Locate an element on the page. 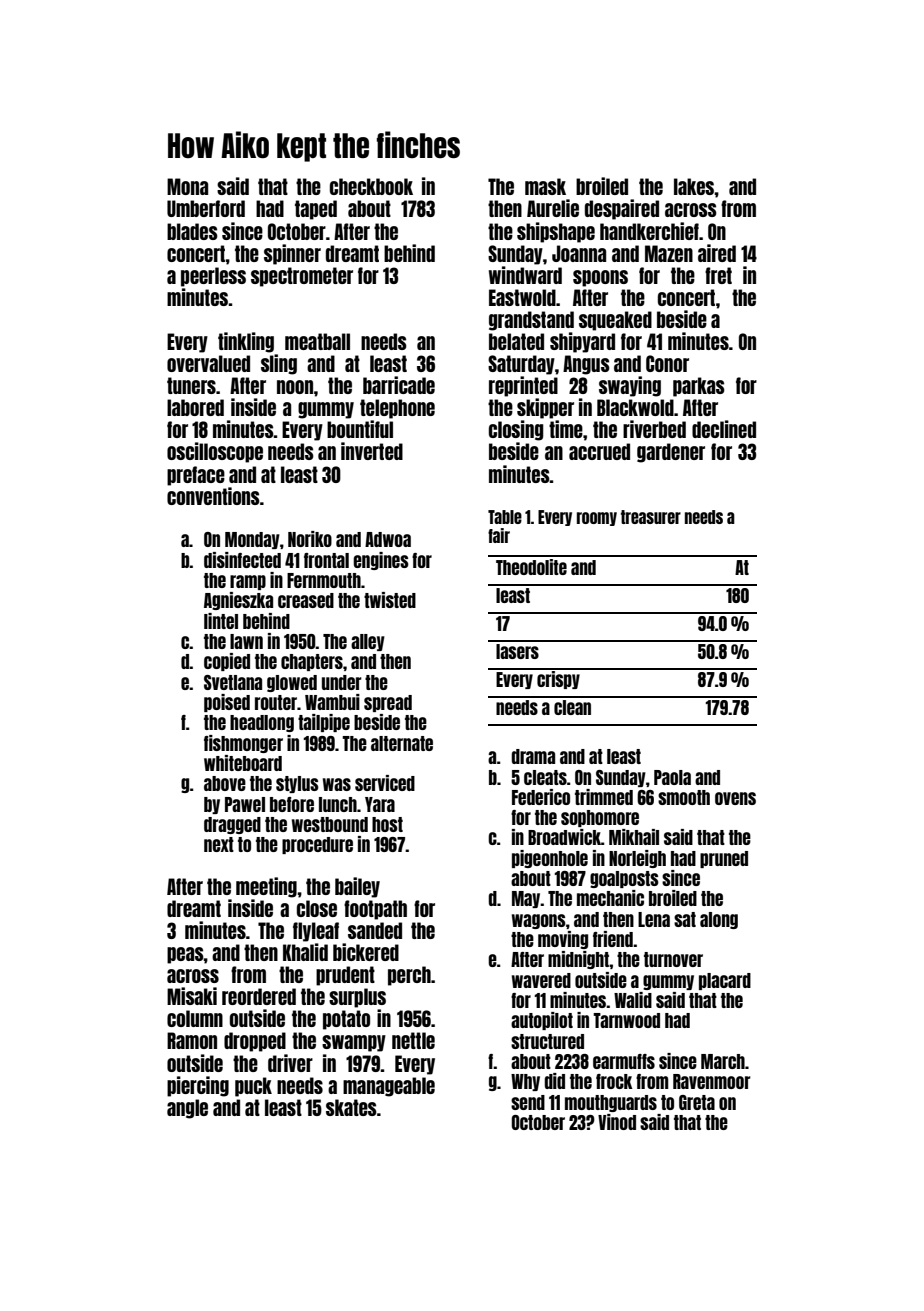 This document has width=924, height=1311. smooth is located at coordinates (684, 797).
